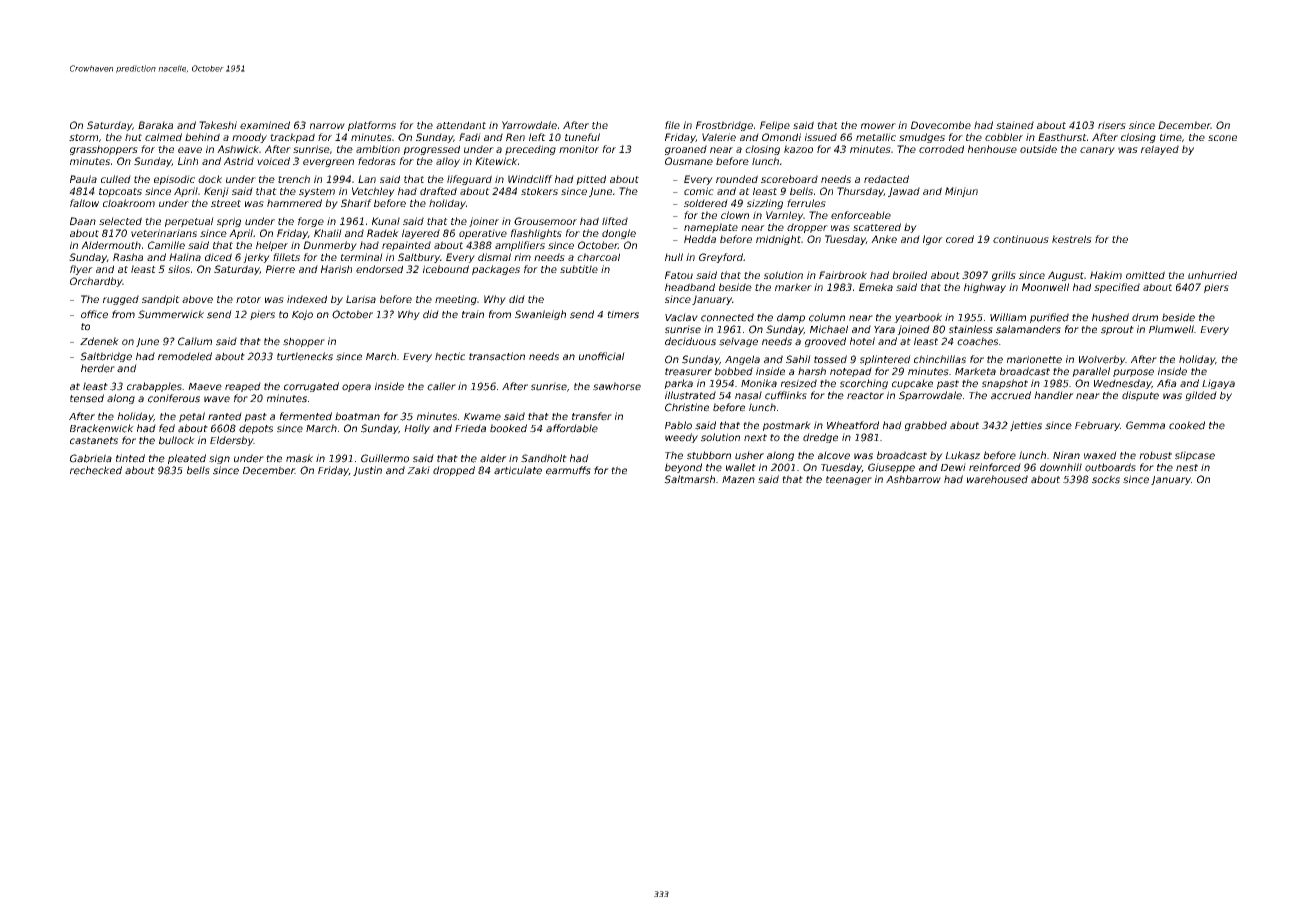  Describe the element at coordinates (302, 315) in the page. I see `Kojo` at that location.
